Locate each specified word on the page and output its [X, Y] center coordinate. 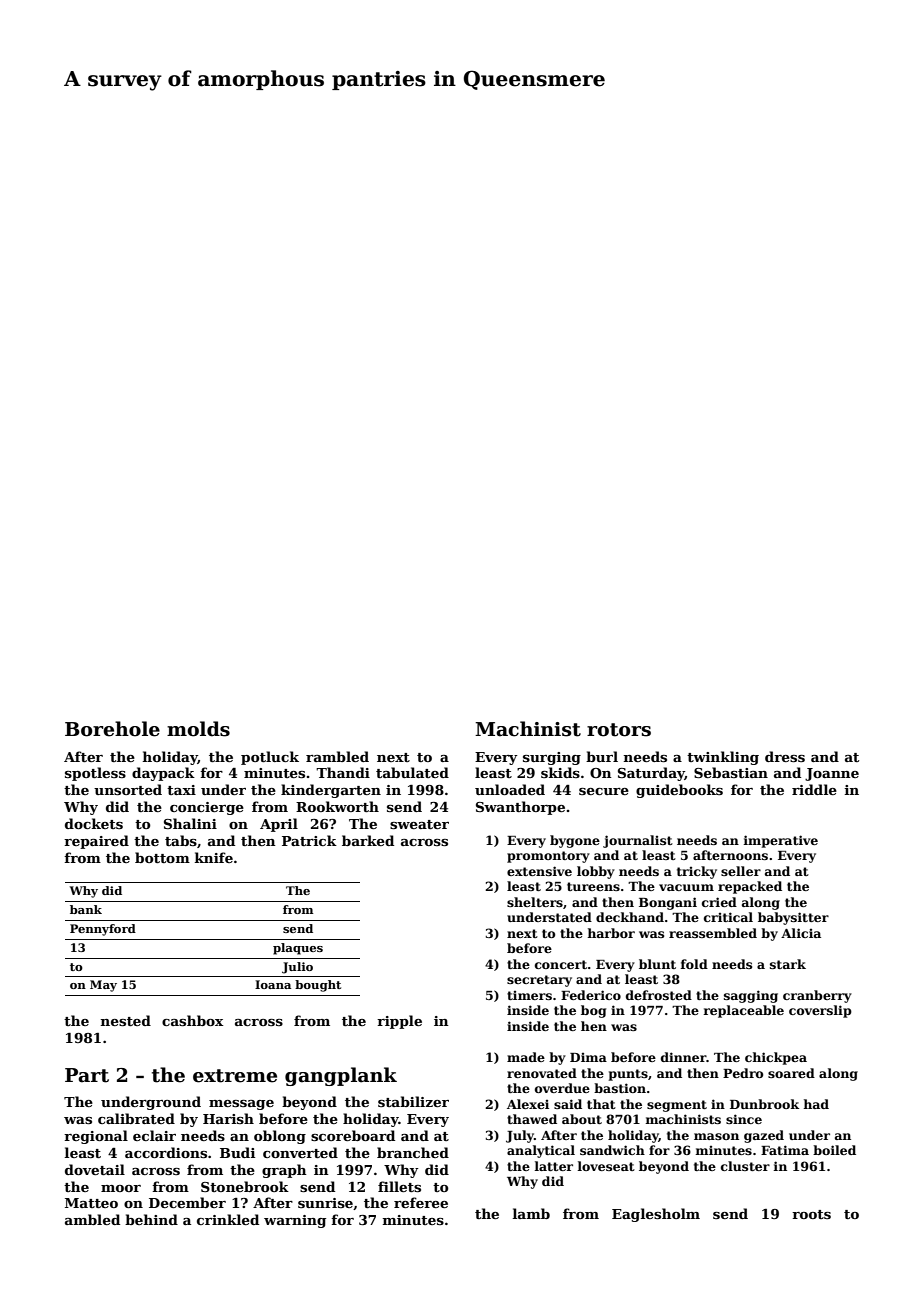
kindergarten [331, 791]
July [520, 1136]
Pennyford [103, 930]
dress [785, 756]
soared [791, 1073]
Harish [228, 1118]
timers [529, 995]
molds [198, 729]
